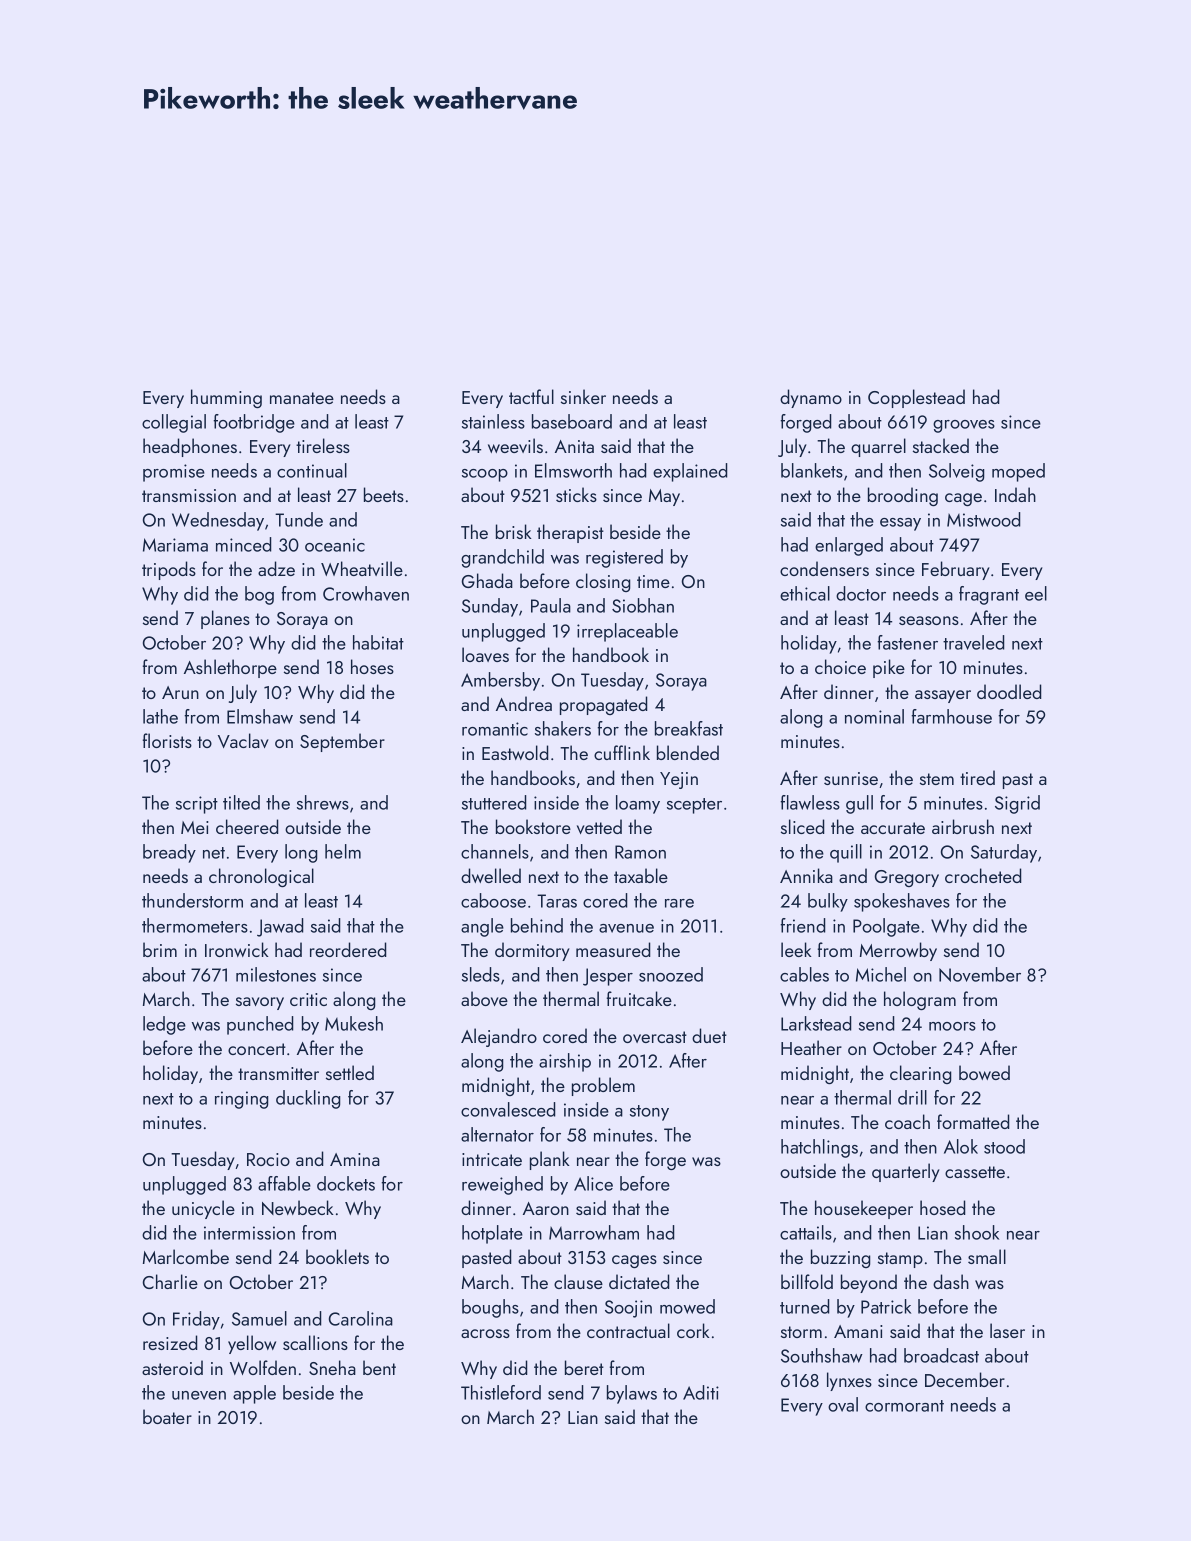 The width and height of the screenshot is (1191, 1541). What do you see at coordinates (260, 1003) in the screenshot?
I see `savory` at bounding box center [260, 1003].
